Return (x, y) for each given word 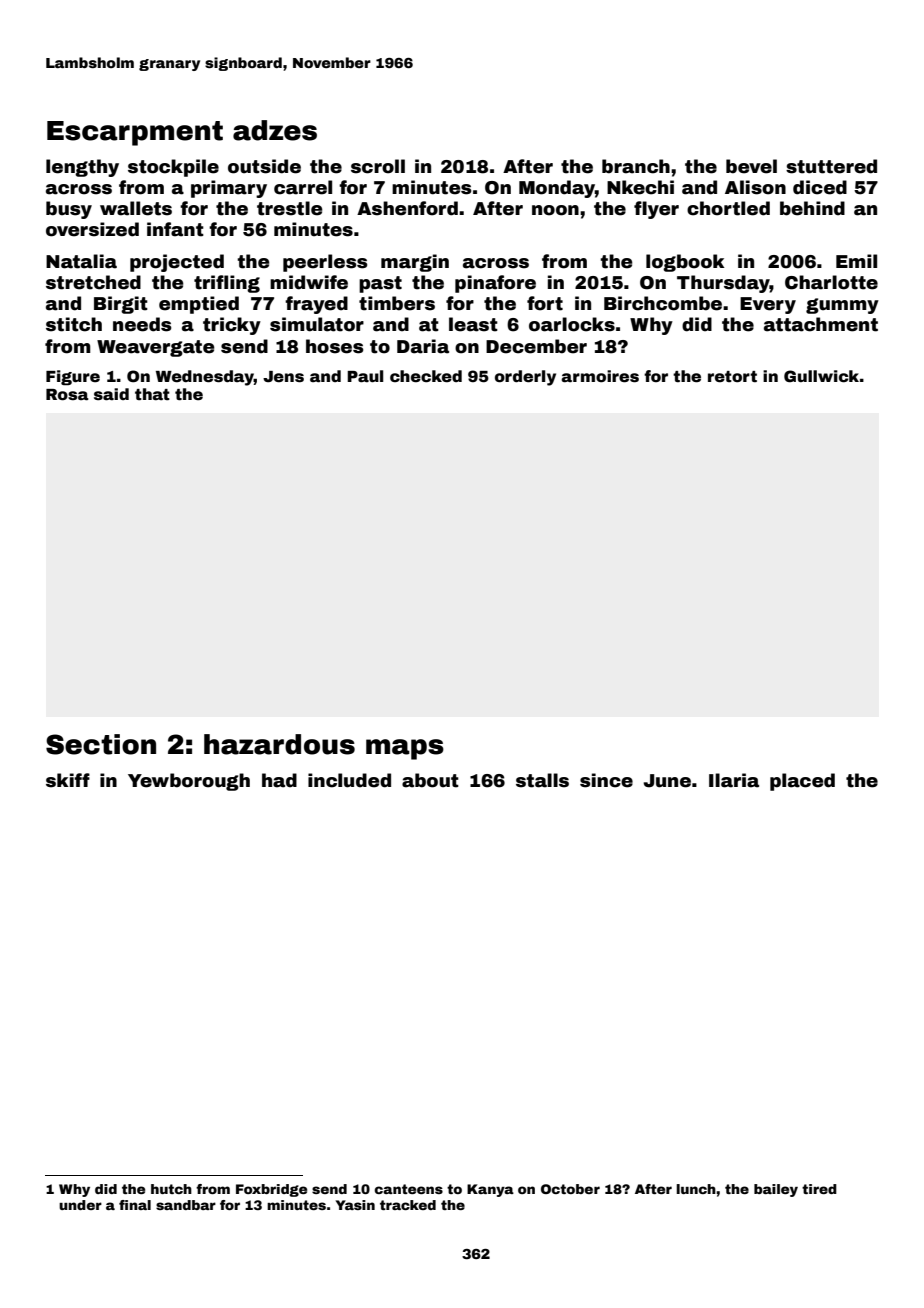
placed (802, 782)
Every (768, 305)
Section (101, 744)
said (111, 394)
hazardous (279, 744)
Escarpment (135, 133)
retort (732, 377)
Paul (365, 376)
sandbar (186, 1205)
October (570, 1189)
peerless (325, 263)
